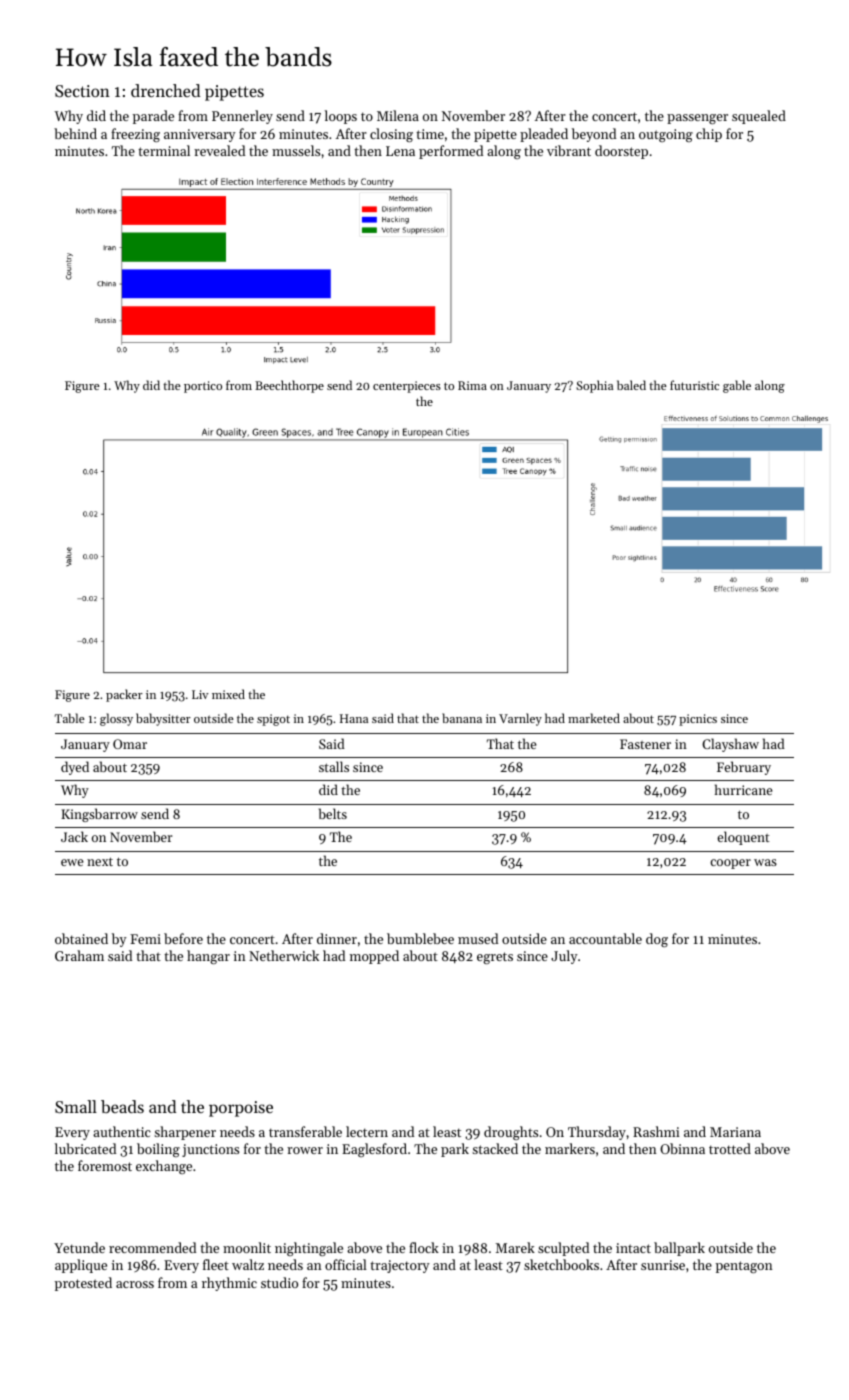 The height and width of the screenshot is (1400, 849). Describe the element at coordinates (657, 940) in the screenshot. I see `dog` at that location.
